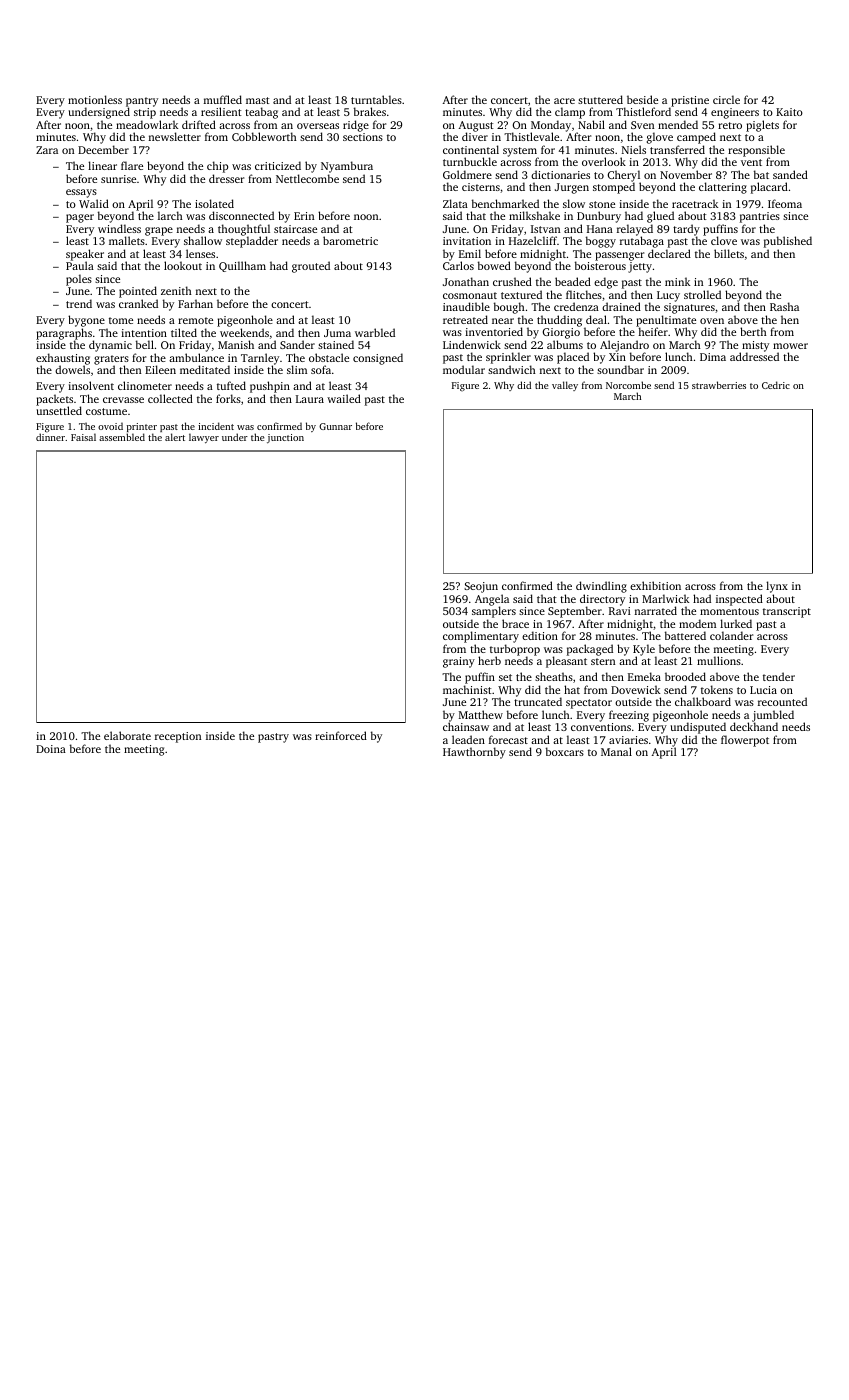  I want to click on Paula, so click(80, 265).
